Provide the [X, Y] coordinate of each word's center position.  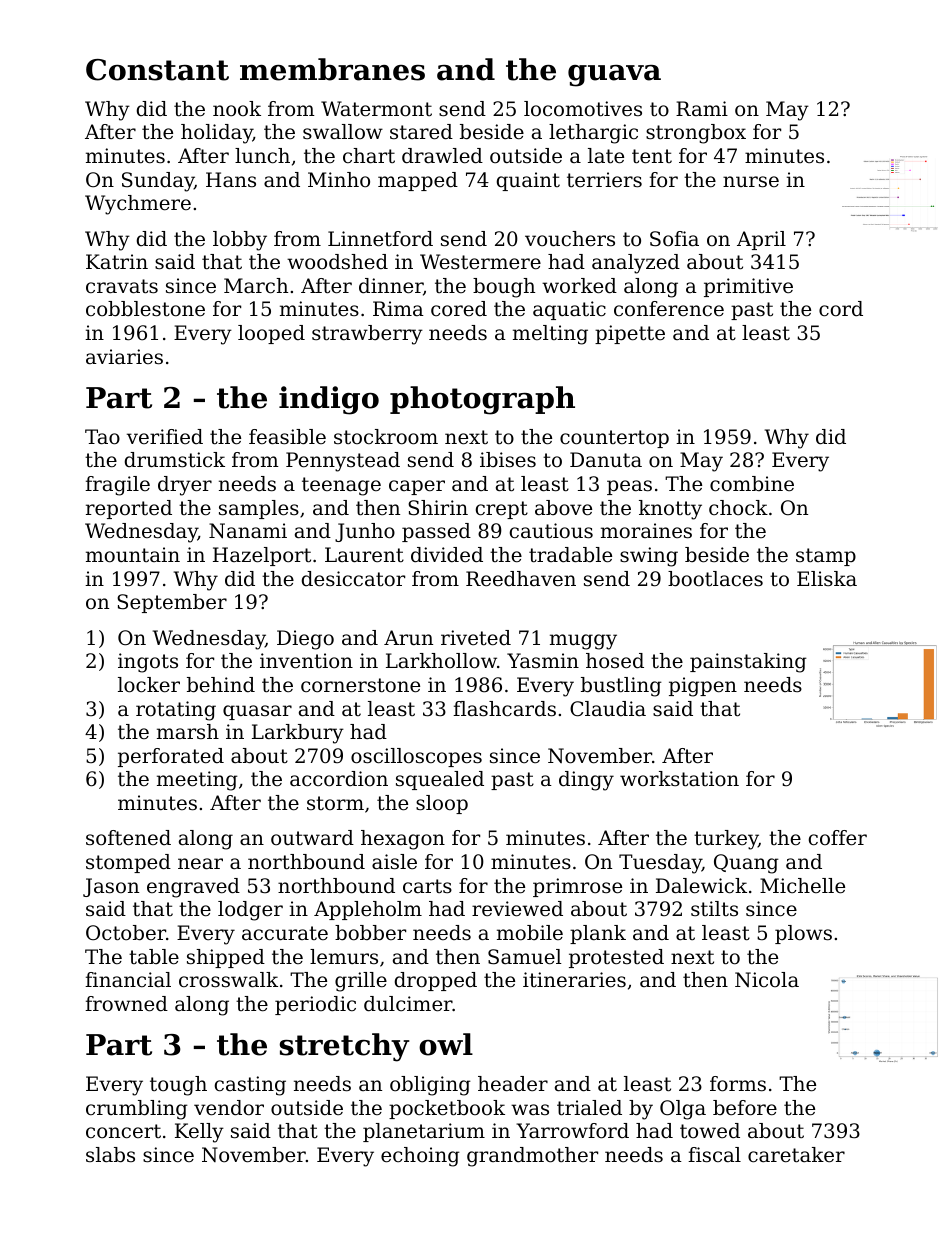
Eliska [827, 579]
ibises [508, 460]
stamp [826, 557]
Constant [157, 70]
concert [123, 1131]
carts [427, 886]
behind [221, 685]
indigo [329, 400]
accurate [285, 933]
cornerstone [360, 685]
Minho [339, 180]
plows [803, 934]
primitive [748, 287]
